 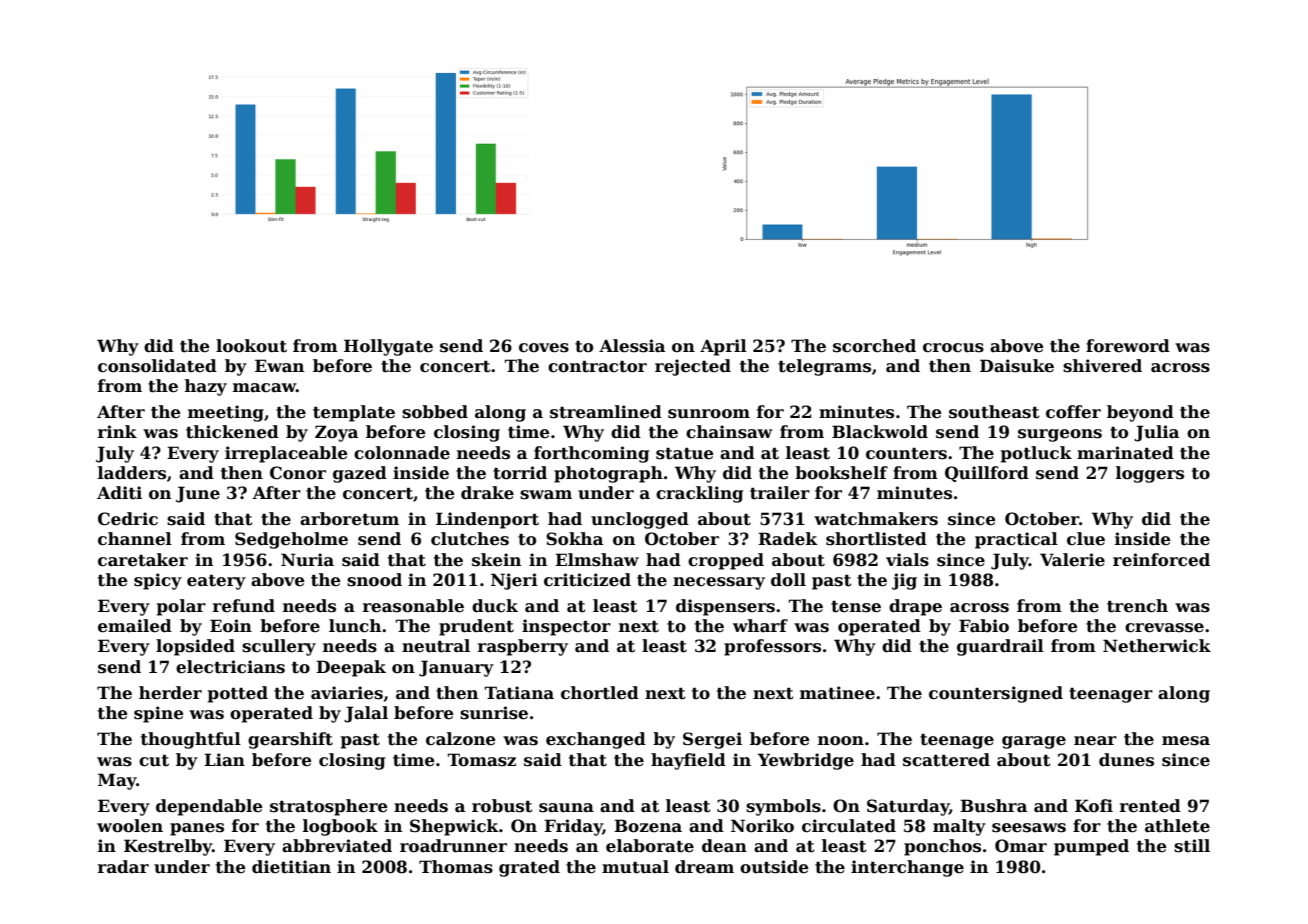 I want to click on lopsided, so click(x=195, y=647).
